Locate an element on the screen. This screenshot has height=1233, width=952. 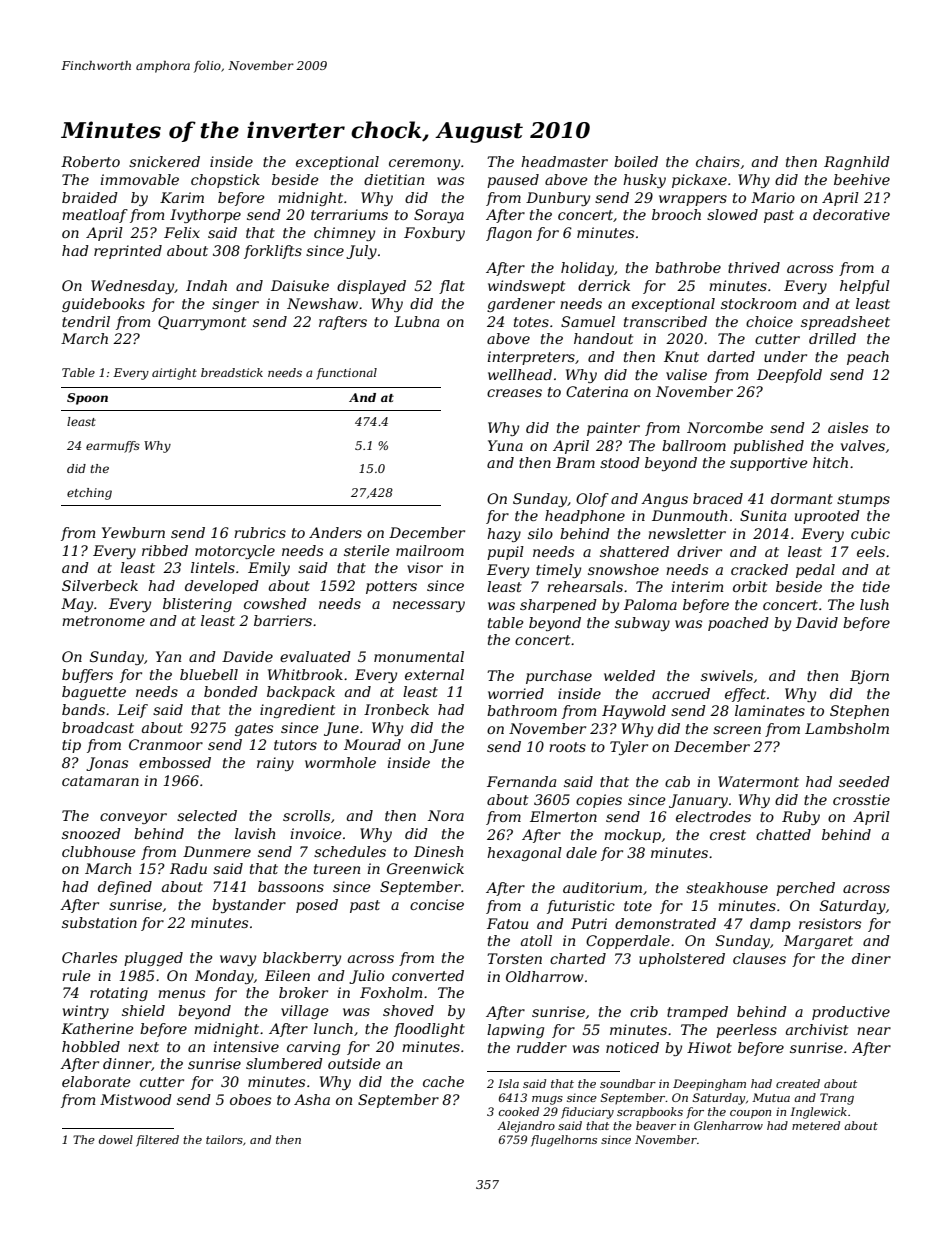
roots is located at coordinates (567, 747).
